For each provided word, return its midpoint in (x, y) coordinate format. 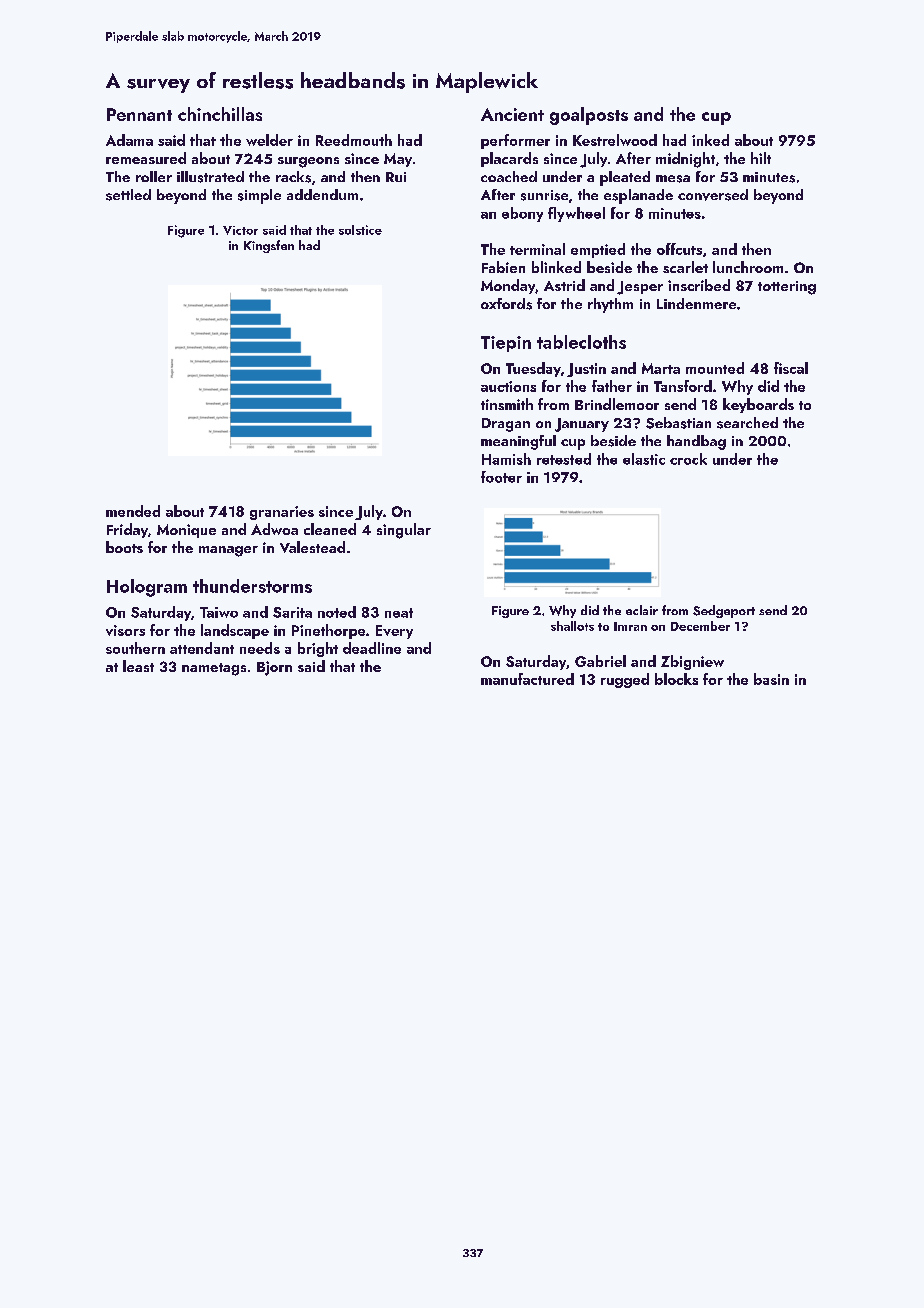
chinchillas (220, 114)
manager (228, 551)
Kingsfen (269, 246)
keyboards (758, 405)
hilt (761, 158)
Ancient (512, 114)
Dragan (506, 425)
